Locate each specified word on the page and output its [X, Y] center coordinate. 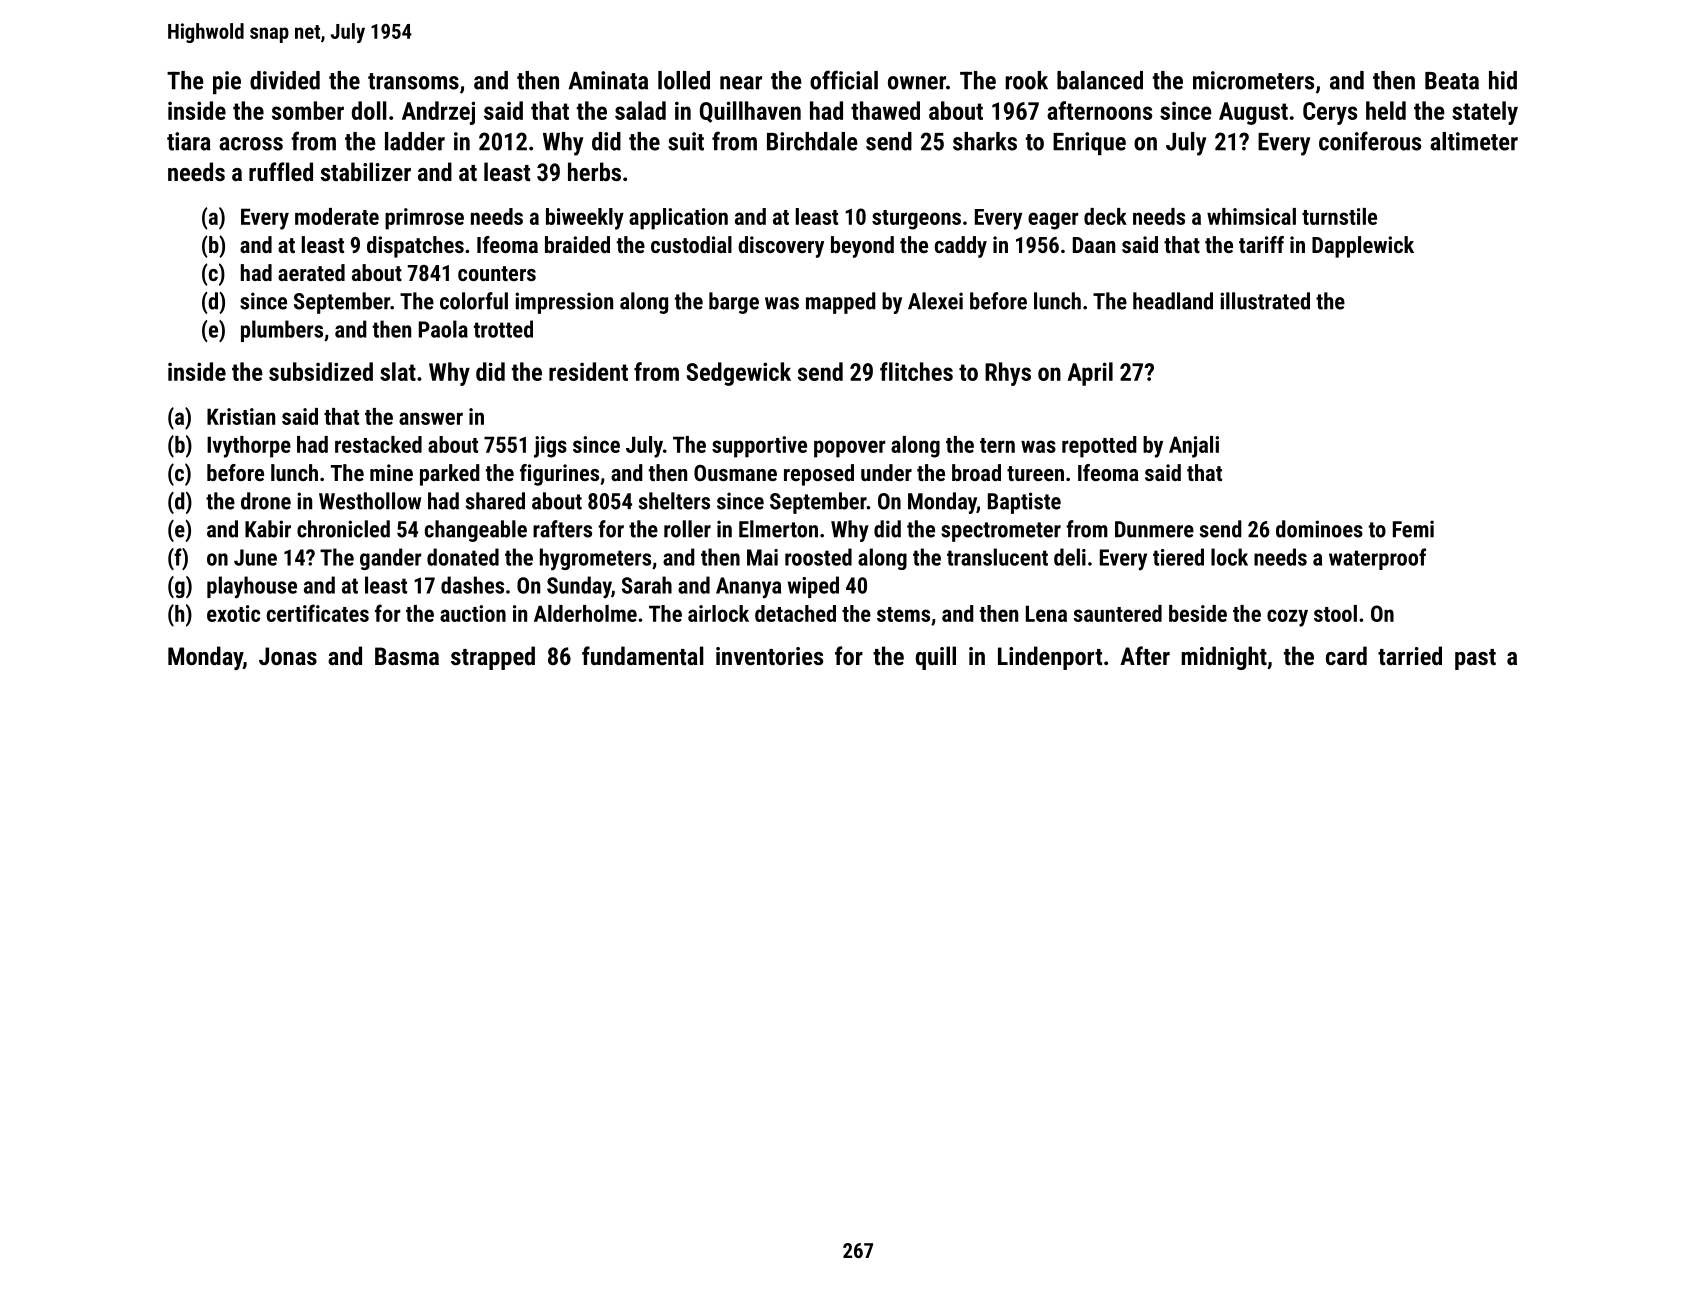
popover [850, 449]
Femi [1413, 529]
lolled [684, 80]
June [255, 557]
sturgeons [916, 220]
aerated [311, 272]
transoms [413, 81]
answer [431, 418]
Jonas [288, 656]
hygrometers [595, 559]
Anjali [1194, 447]
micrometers [1253, 80]
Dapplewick [1363, 247]
